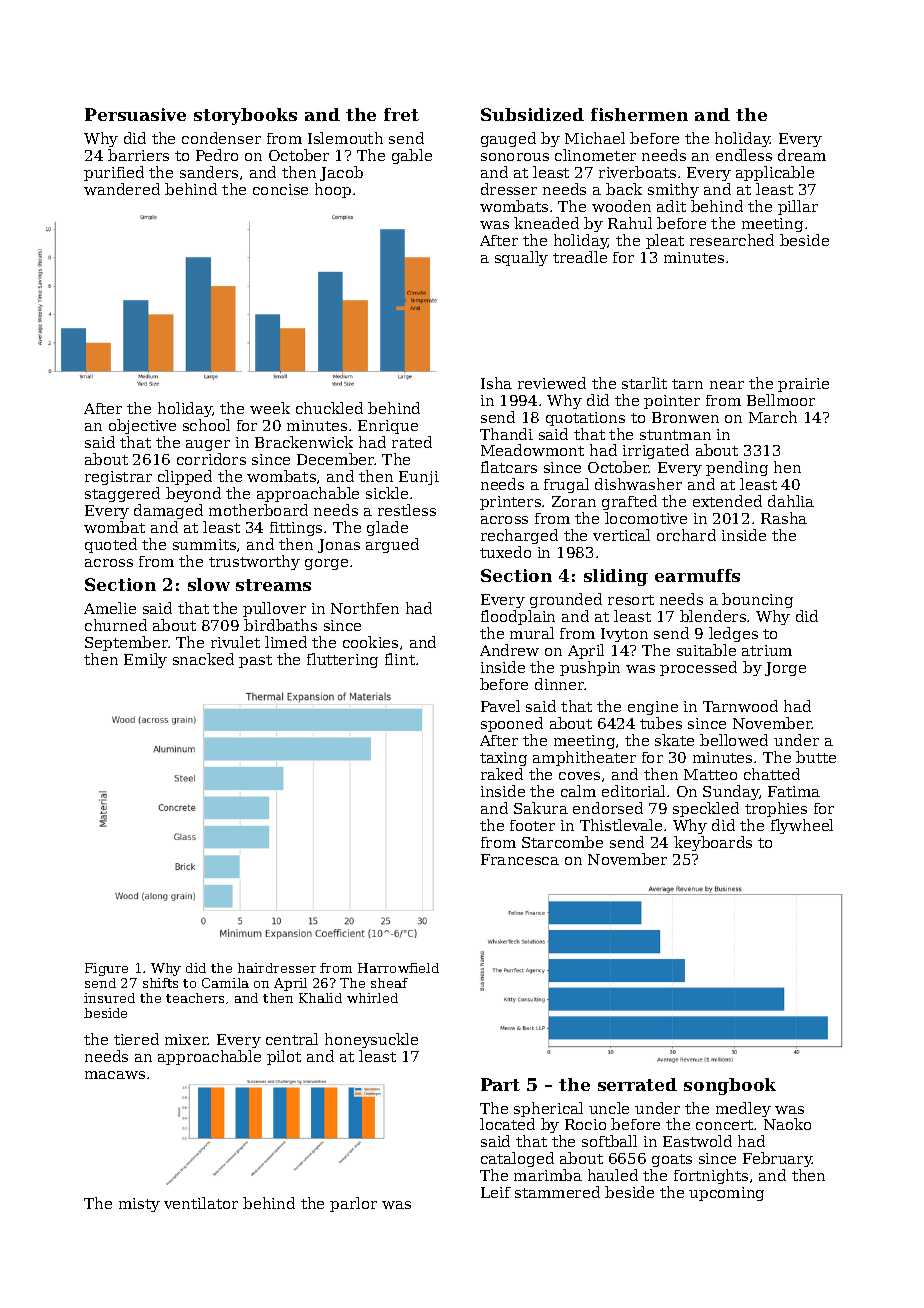 This screenshot has height=1308, width=924. I want to click on Harrowfield, so click(398, 968).
